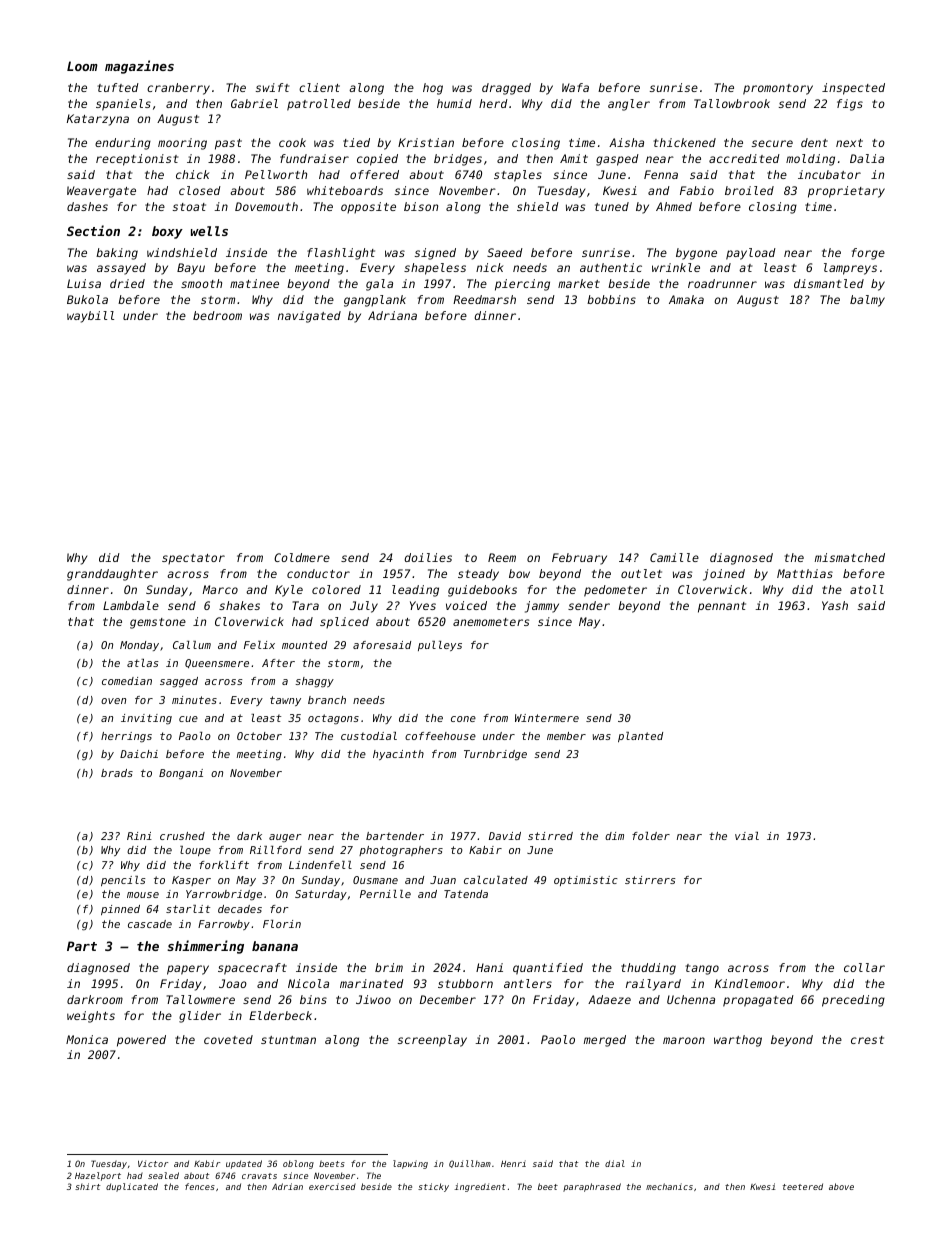 This screenshot has width=952, height=1233. Describe the element at coordinates (513, 1163) in the screenshot. I see `Henri` at that location.
